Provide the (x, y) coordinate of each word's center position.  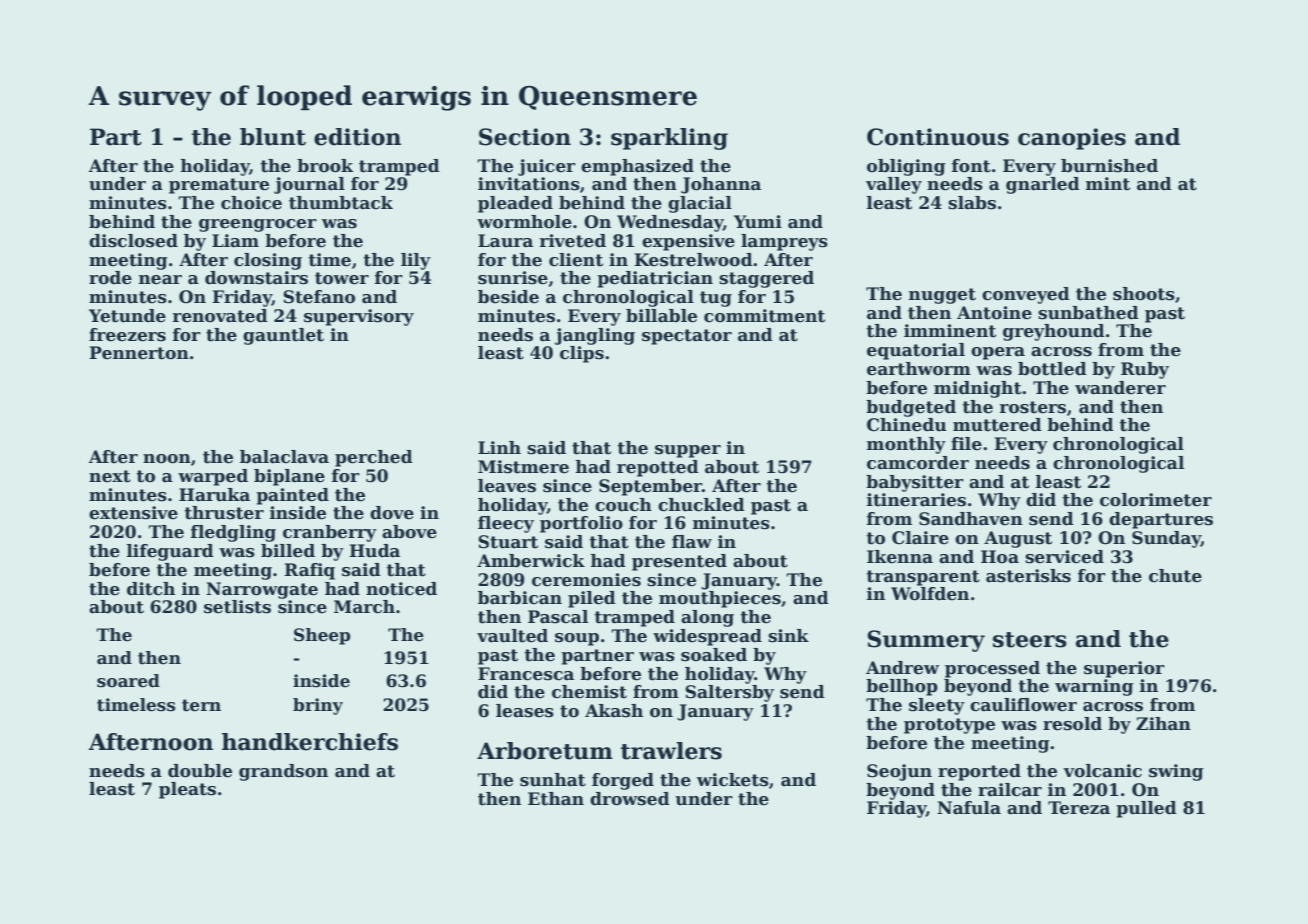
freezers (127, 335)
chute (1175, 576)
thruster (224, 513)
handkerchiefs (310, 742)
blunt (273, 137)
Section (525, 137)
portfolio (581, 524)
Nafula (969, 808)
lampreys (784, 242)
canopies (1072, 139)
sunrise (513, 278)
